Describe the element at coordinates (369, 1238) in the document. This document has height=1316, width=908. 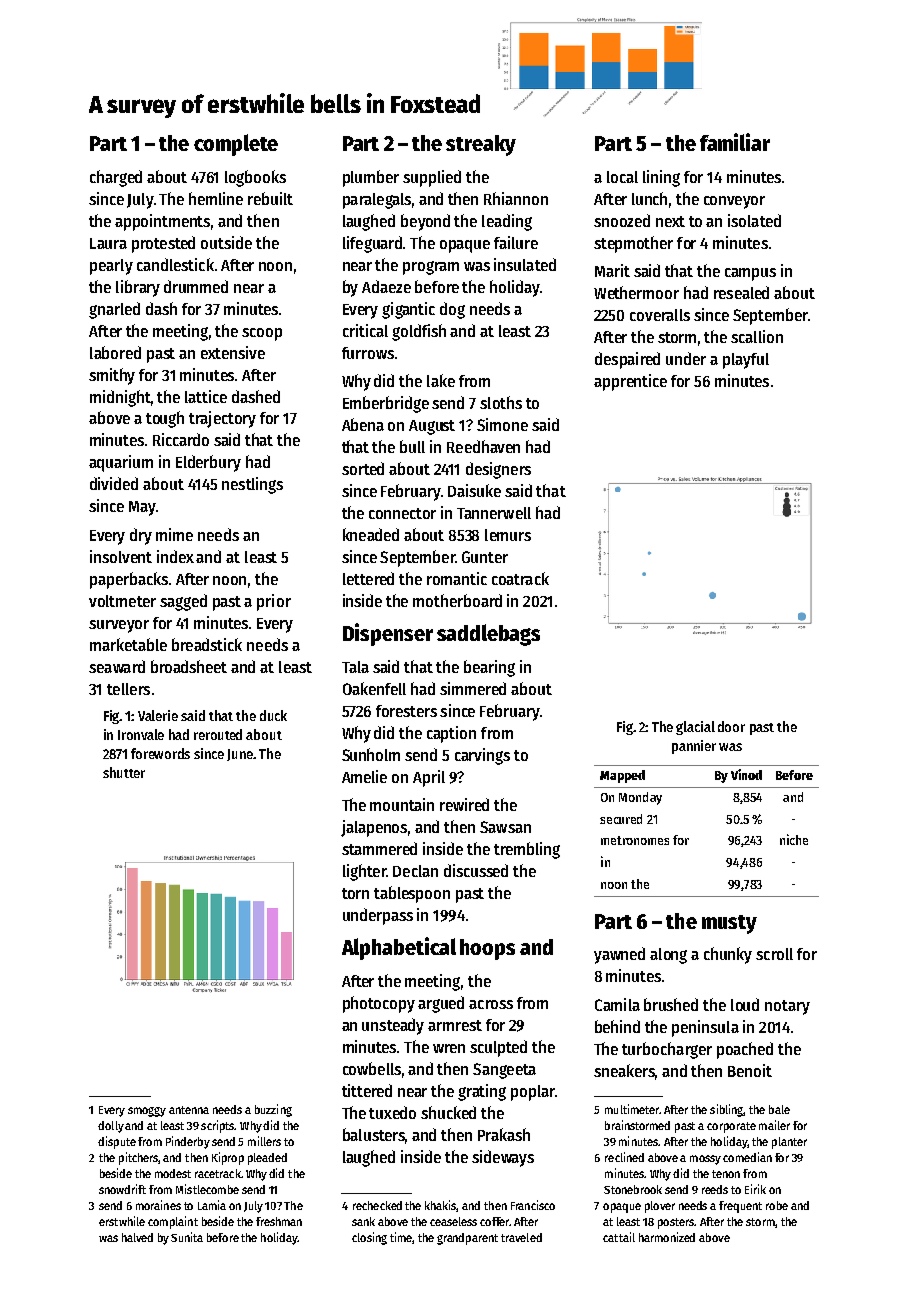
I see `closing` at that location.
